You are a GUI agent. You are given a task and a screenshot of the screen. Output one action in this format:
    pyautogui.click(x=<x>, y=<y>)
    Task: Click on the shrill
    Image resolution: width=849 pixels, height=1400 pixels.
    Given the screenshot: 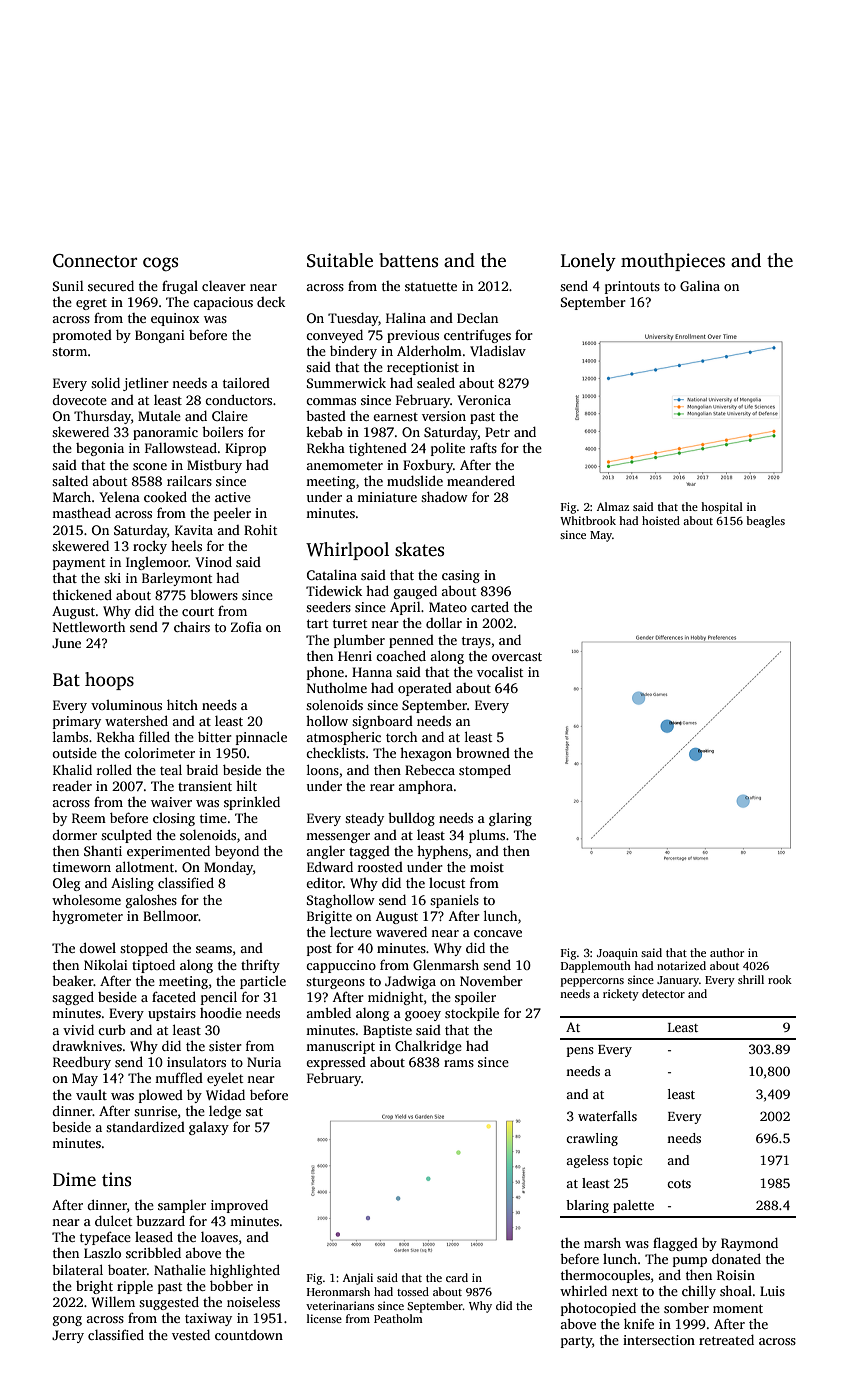 What is the action you would take?
    pyautogui.click(x=751, y=979)
